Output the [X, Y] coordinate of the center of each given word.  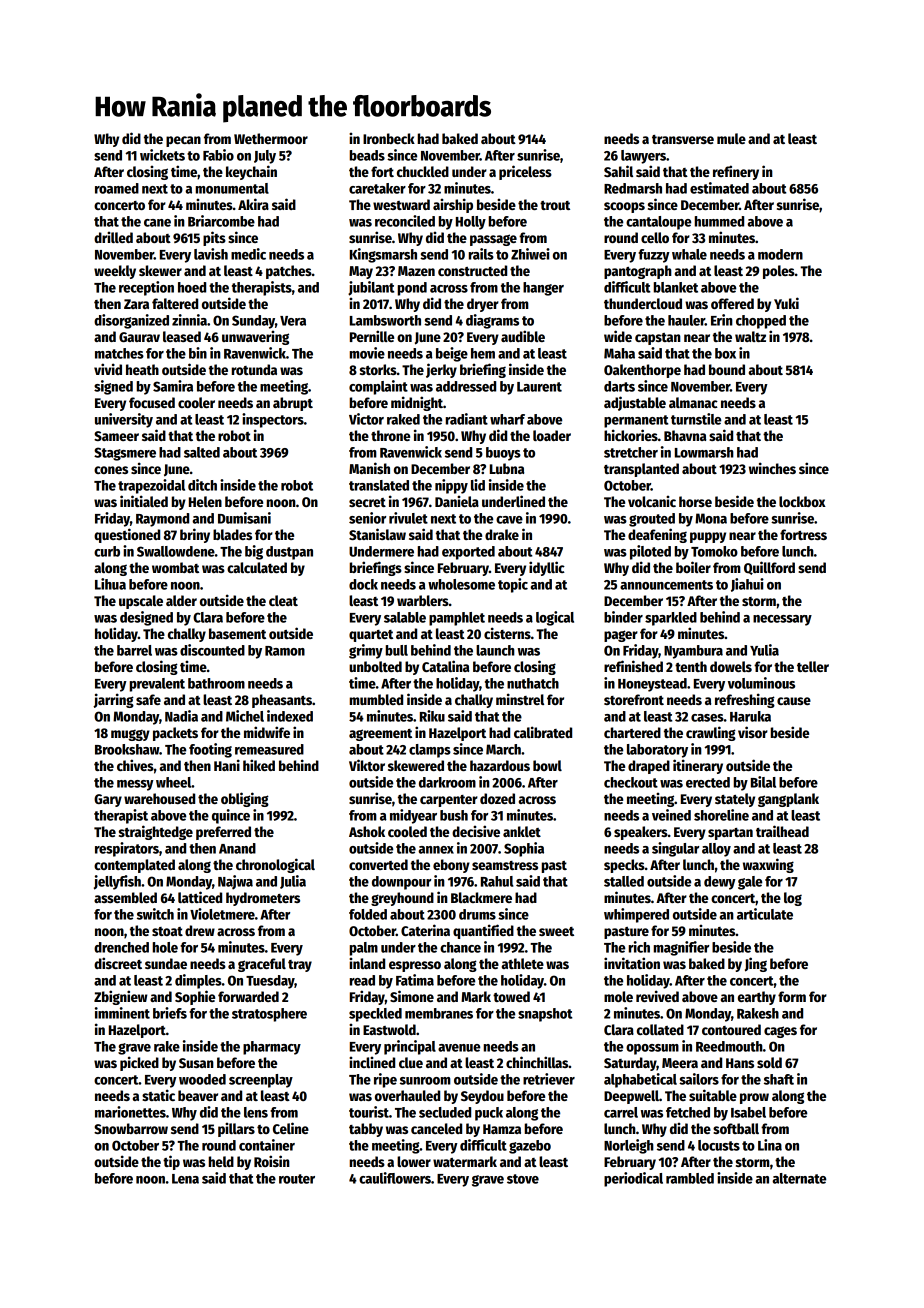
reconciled [405, 221]
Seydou [482, 1097]
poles [779, 272]
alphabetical [640, 1080]
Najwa [235, 882]
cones [111, 470]
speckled [375, 1015]
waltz [750, 336]
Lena [185, 1179]
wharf [507, 419]
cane [157, 223]
